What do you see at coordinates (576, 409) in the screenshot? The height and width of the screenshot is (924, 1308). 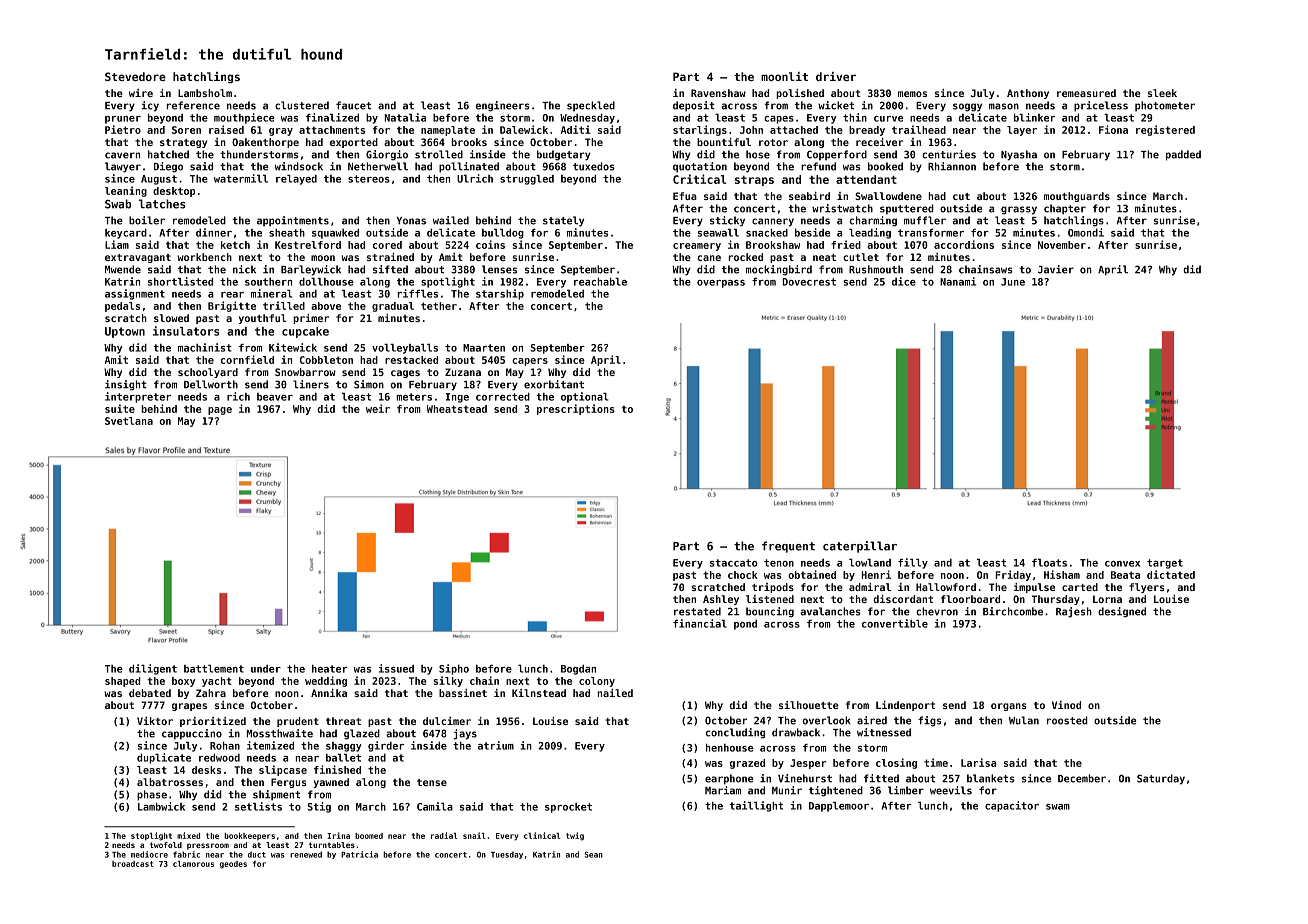 I see `prescriptions` at bounding box center [576, 409].
